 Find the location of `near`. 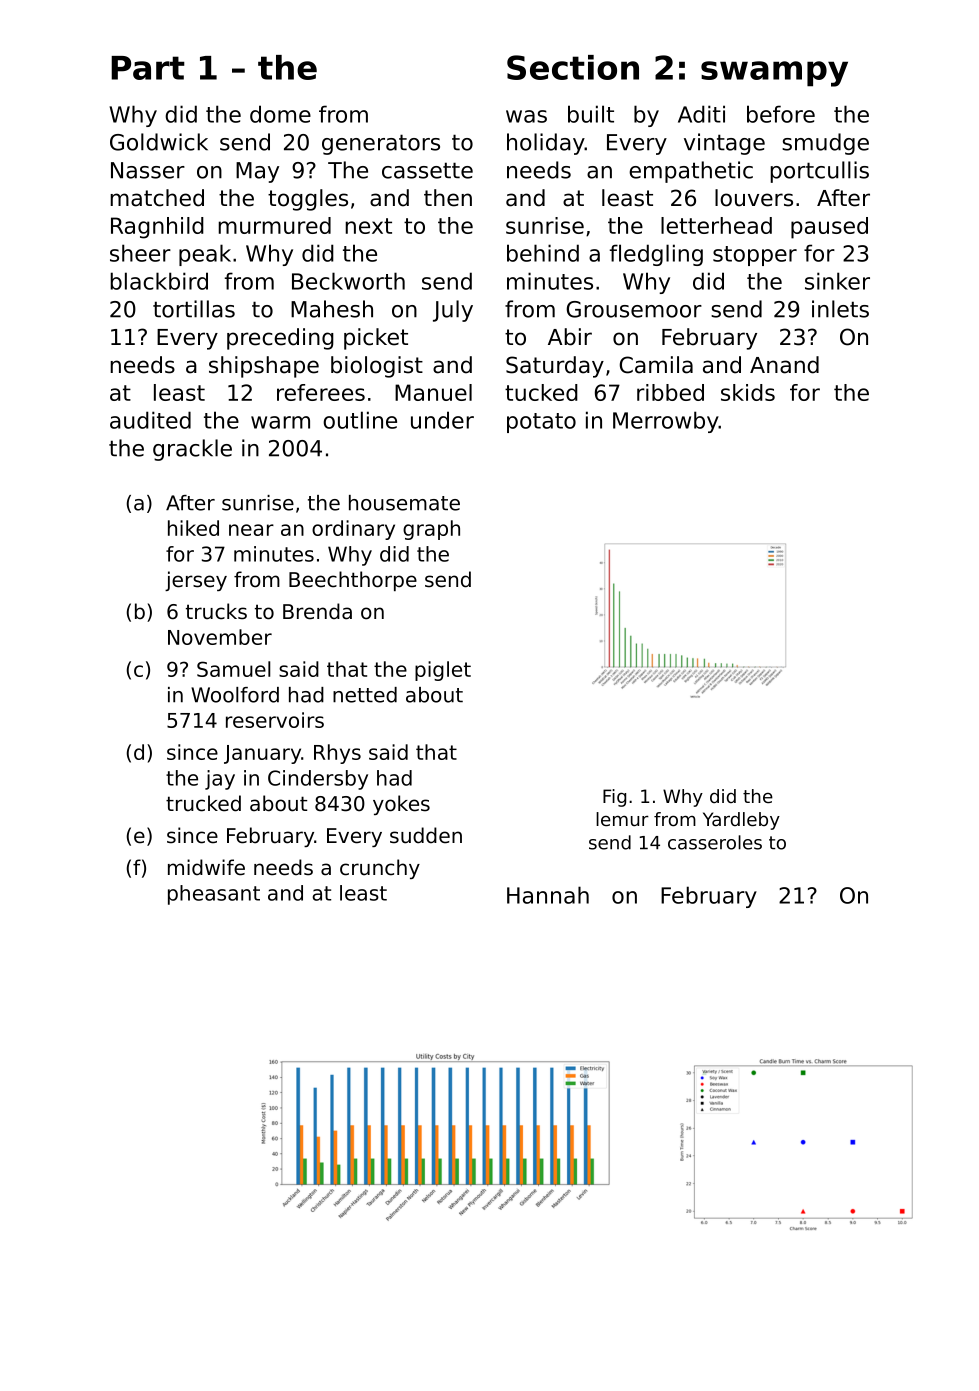

near is located at coordinates (251, 530).
